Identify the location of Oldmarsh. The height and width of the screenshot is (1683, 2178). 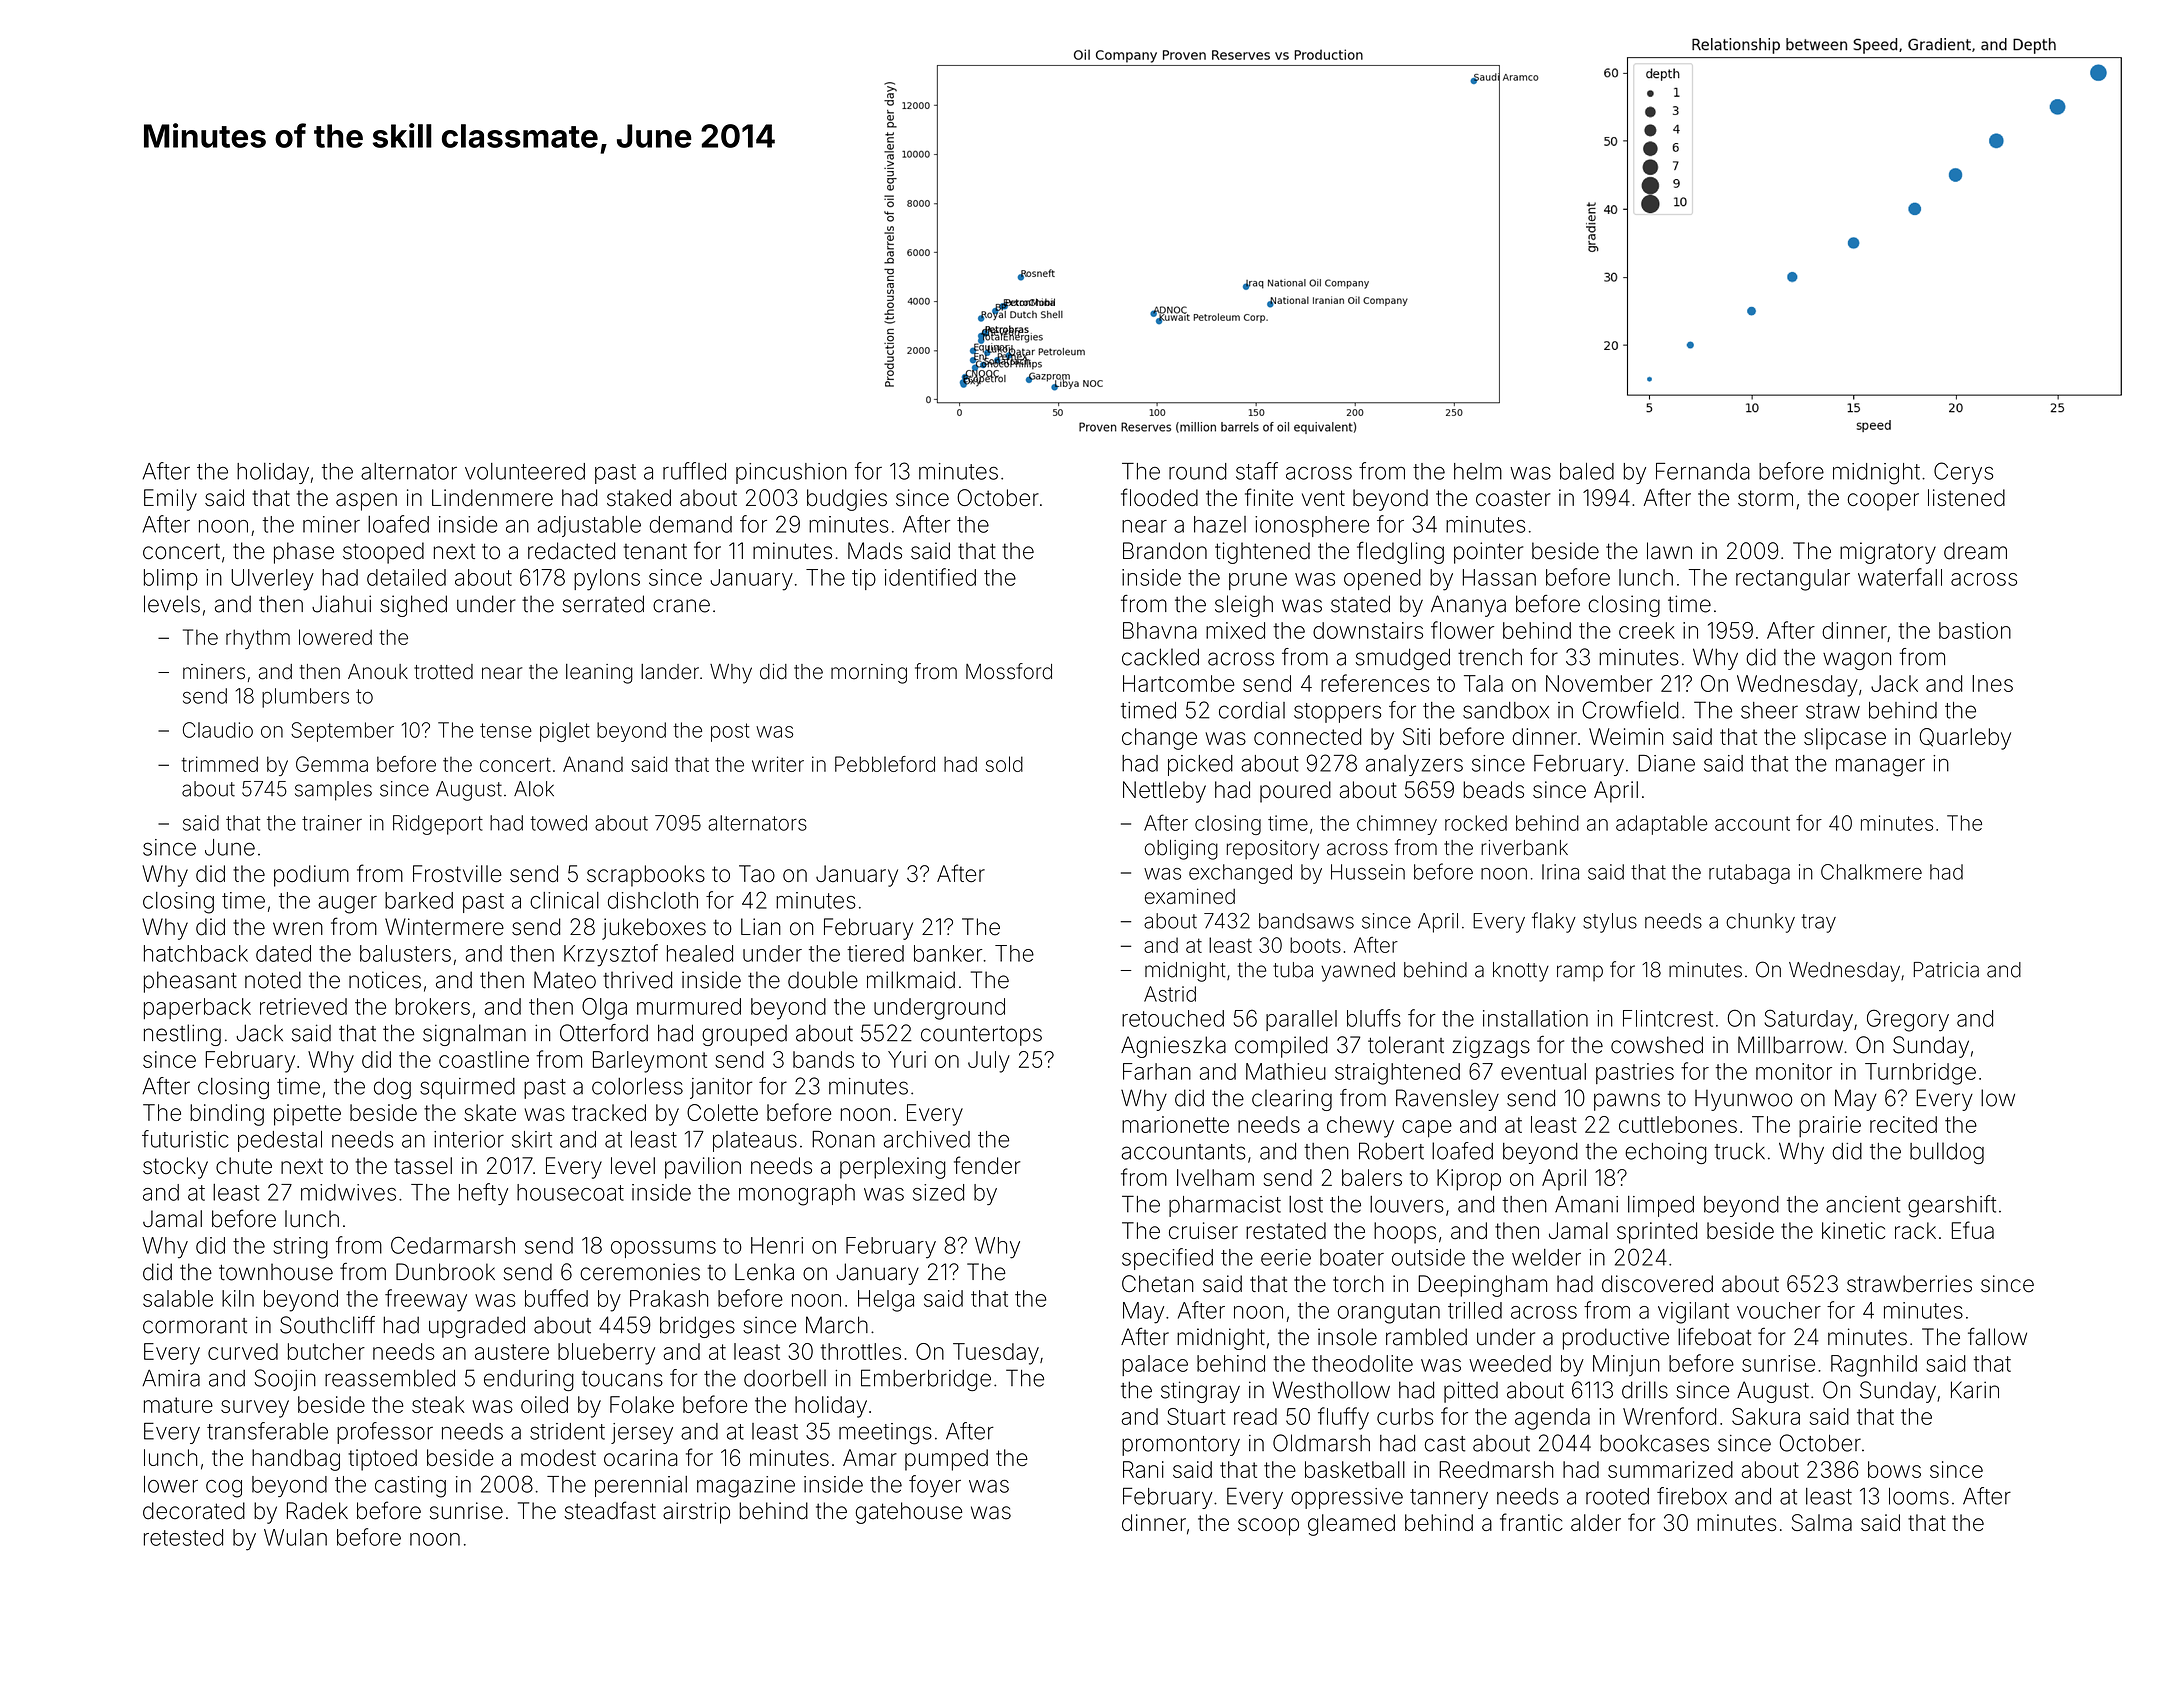
(1321, 1443).
